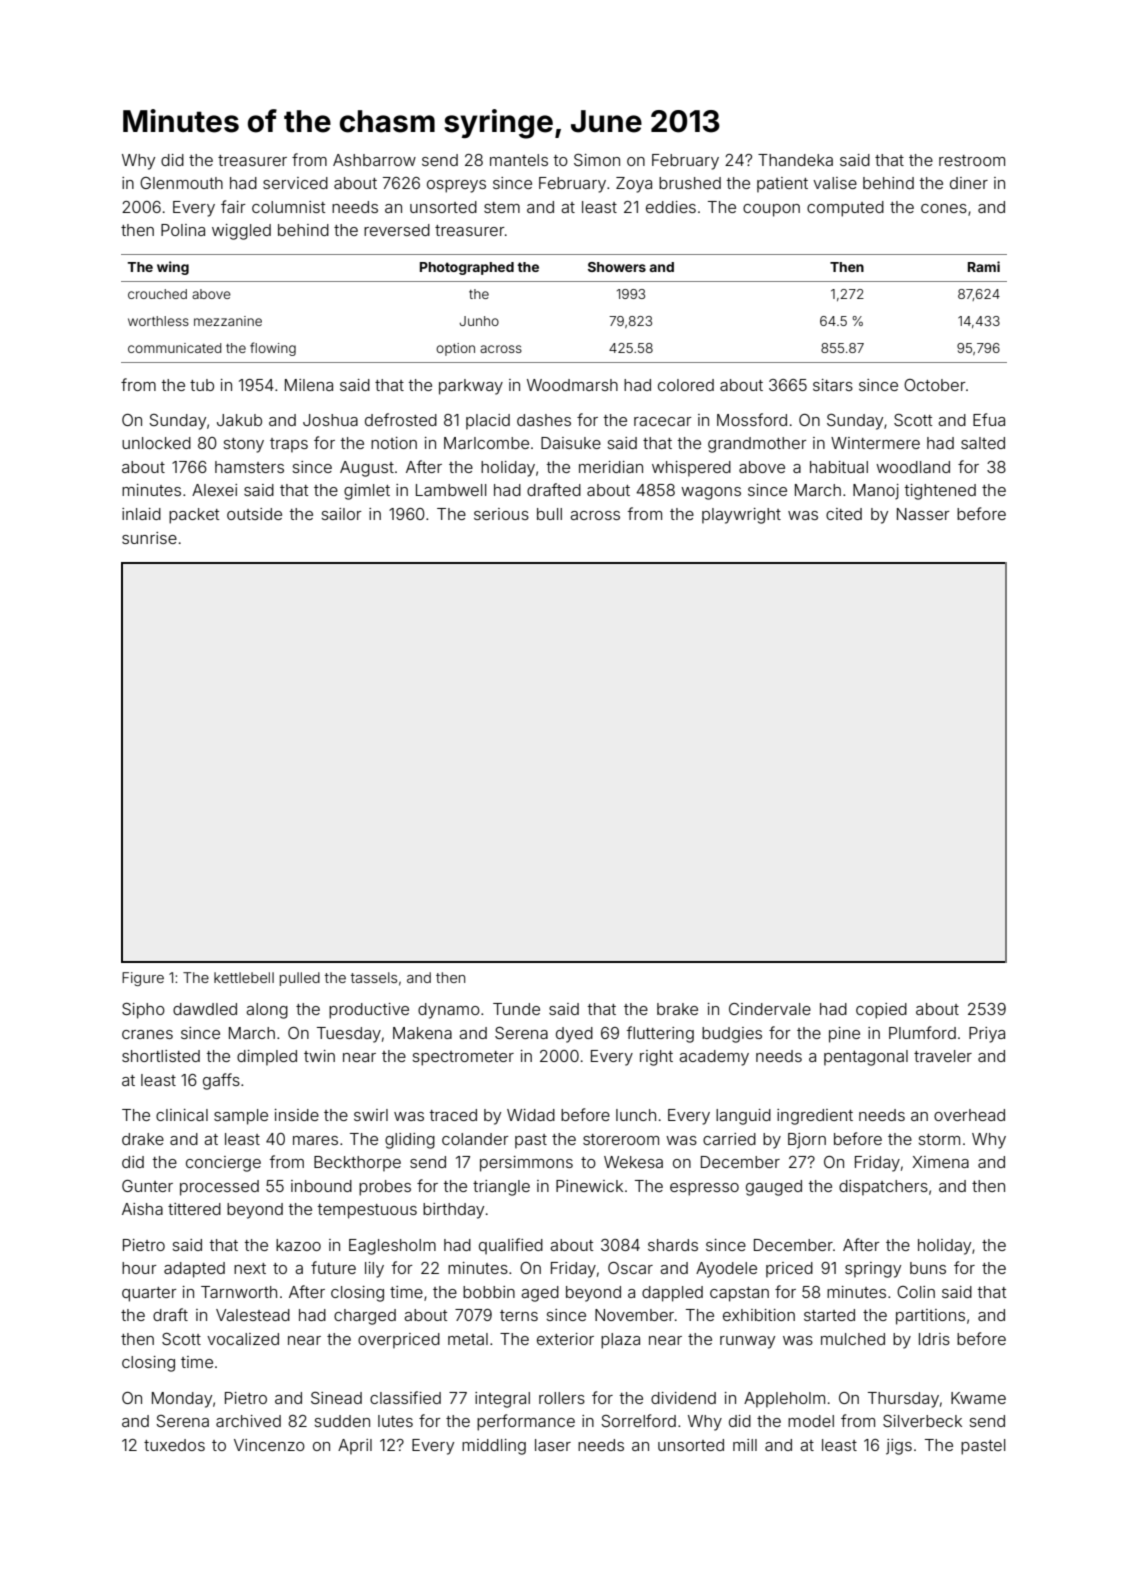 This screenshot has width=1128, height=1595. I want to click on Sipho, so click(143, 1011).
